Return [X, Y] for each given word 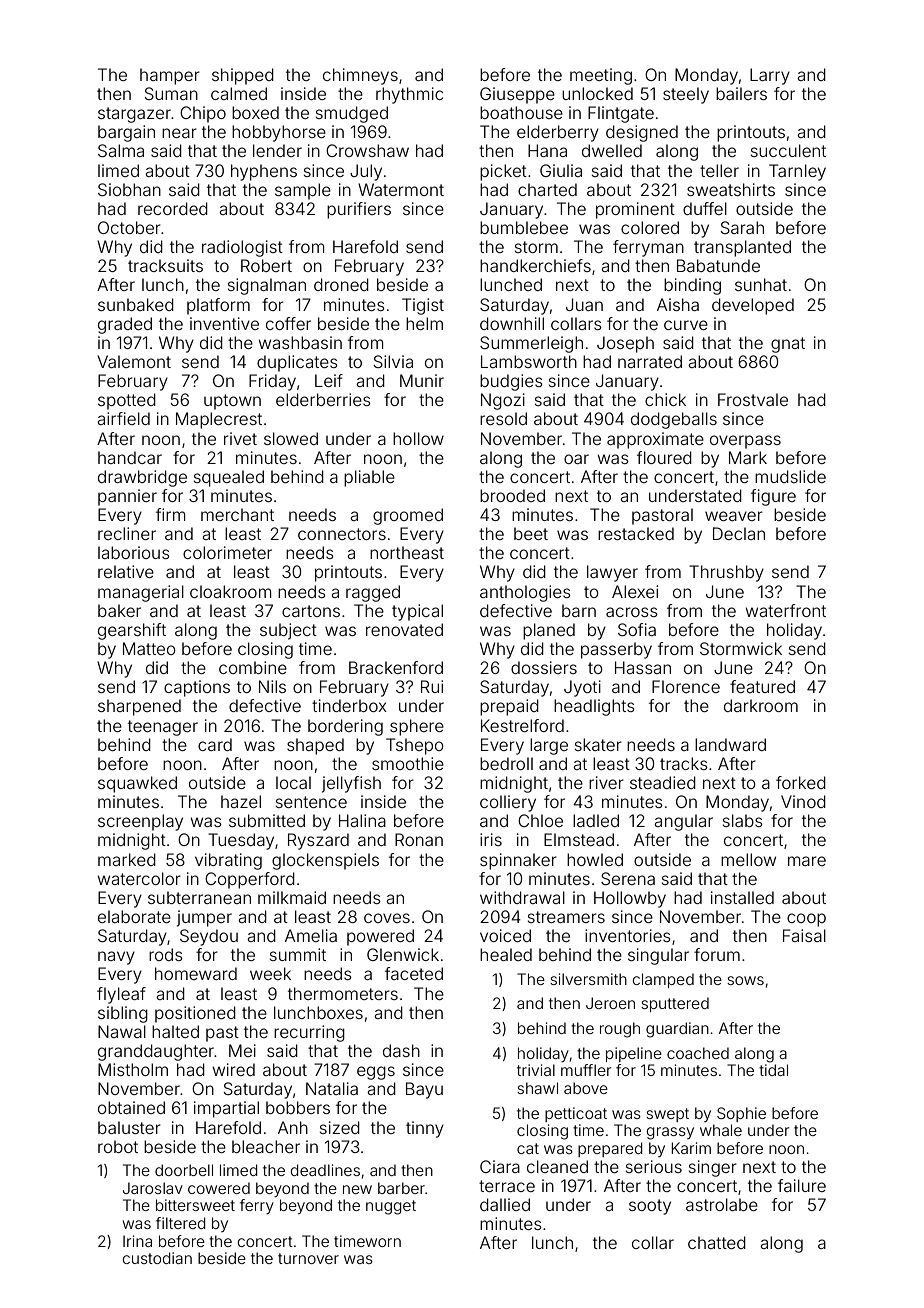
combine [253, 667]
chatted [717, 1242]
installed [742, 897]
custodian [157, 1258]
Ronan [419, 839]
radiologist [242, 248]
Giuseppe [517, 95]
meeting [601, 76]
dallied [505, 1204]
